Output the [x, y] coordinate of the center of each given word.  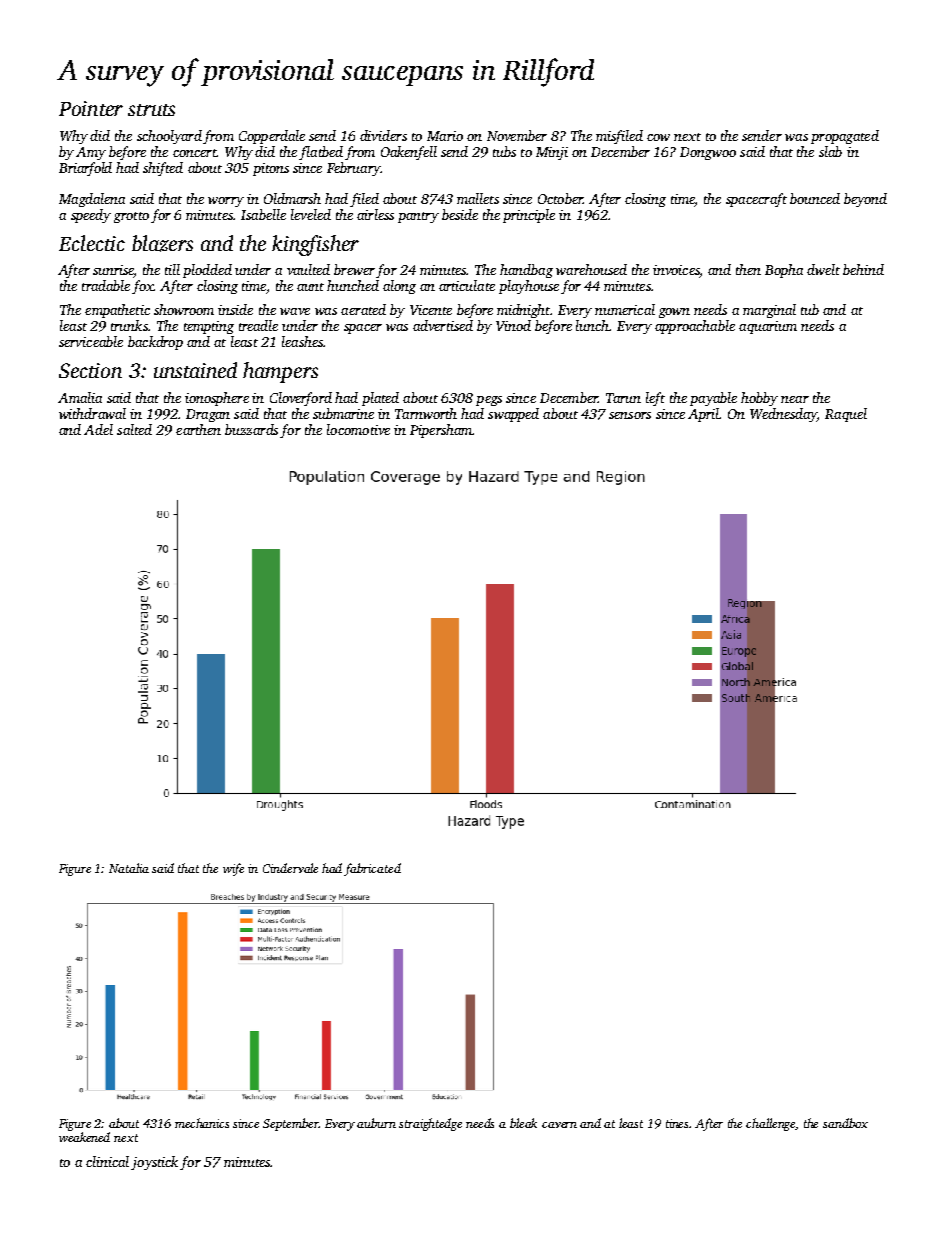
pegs [489, 401]
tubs [504, 151]
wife [233, 869]
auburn [376, 1123]
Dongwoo [708, 153]
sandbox [845, 1123]
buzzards [251, 429]
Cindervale [290, 868]
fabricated [372, 869]
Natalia [129, 868]
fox [143, 287]
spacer [363, 329]
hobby [759, 399]
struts [151, 110]
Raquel [846, 415]
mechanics [202, 1123]
